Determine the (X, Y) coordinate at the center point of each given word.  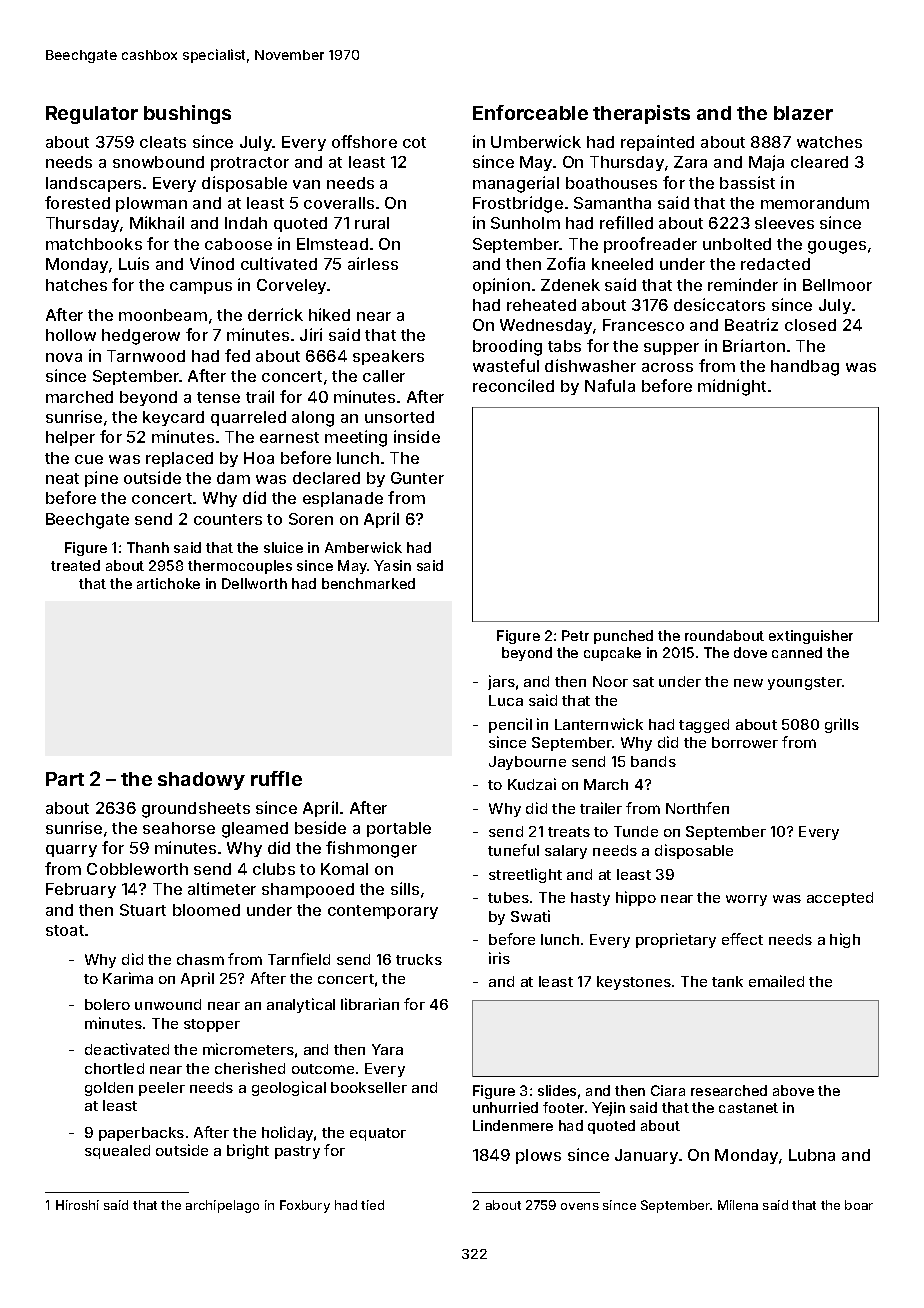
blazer (803, 113)
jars (501, 682)
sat (643, 682)
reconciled (513, 385)
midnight (732, 387)
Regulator (92, 115)
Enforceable (530, 112)
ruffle (276, 778)
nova (64, 357)
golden (109, 1089)
